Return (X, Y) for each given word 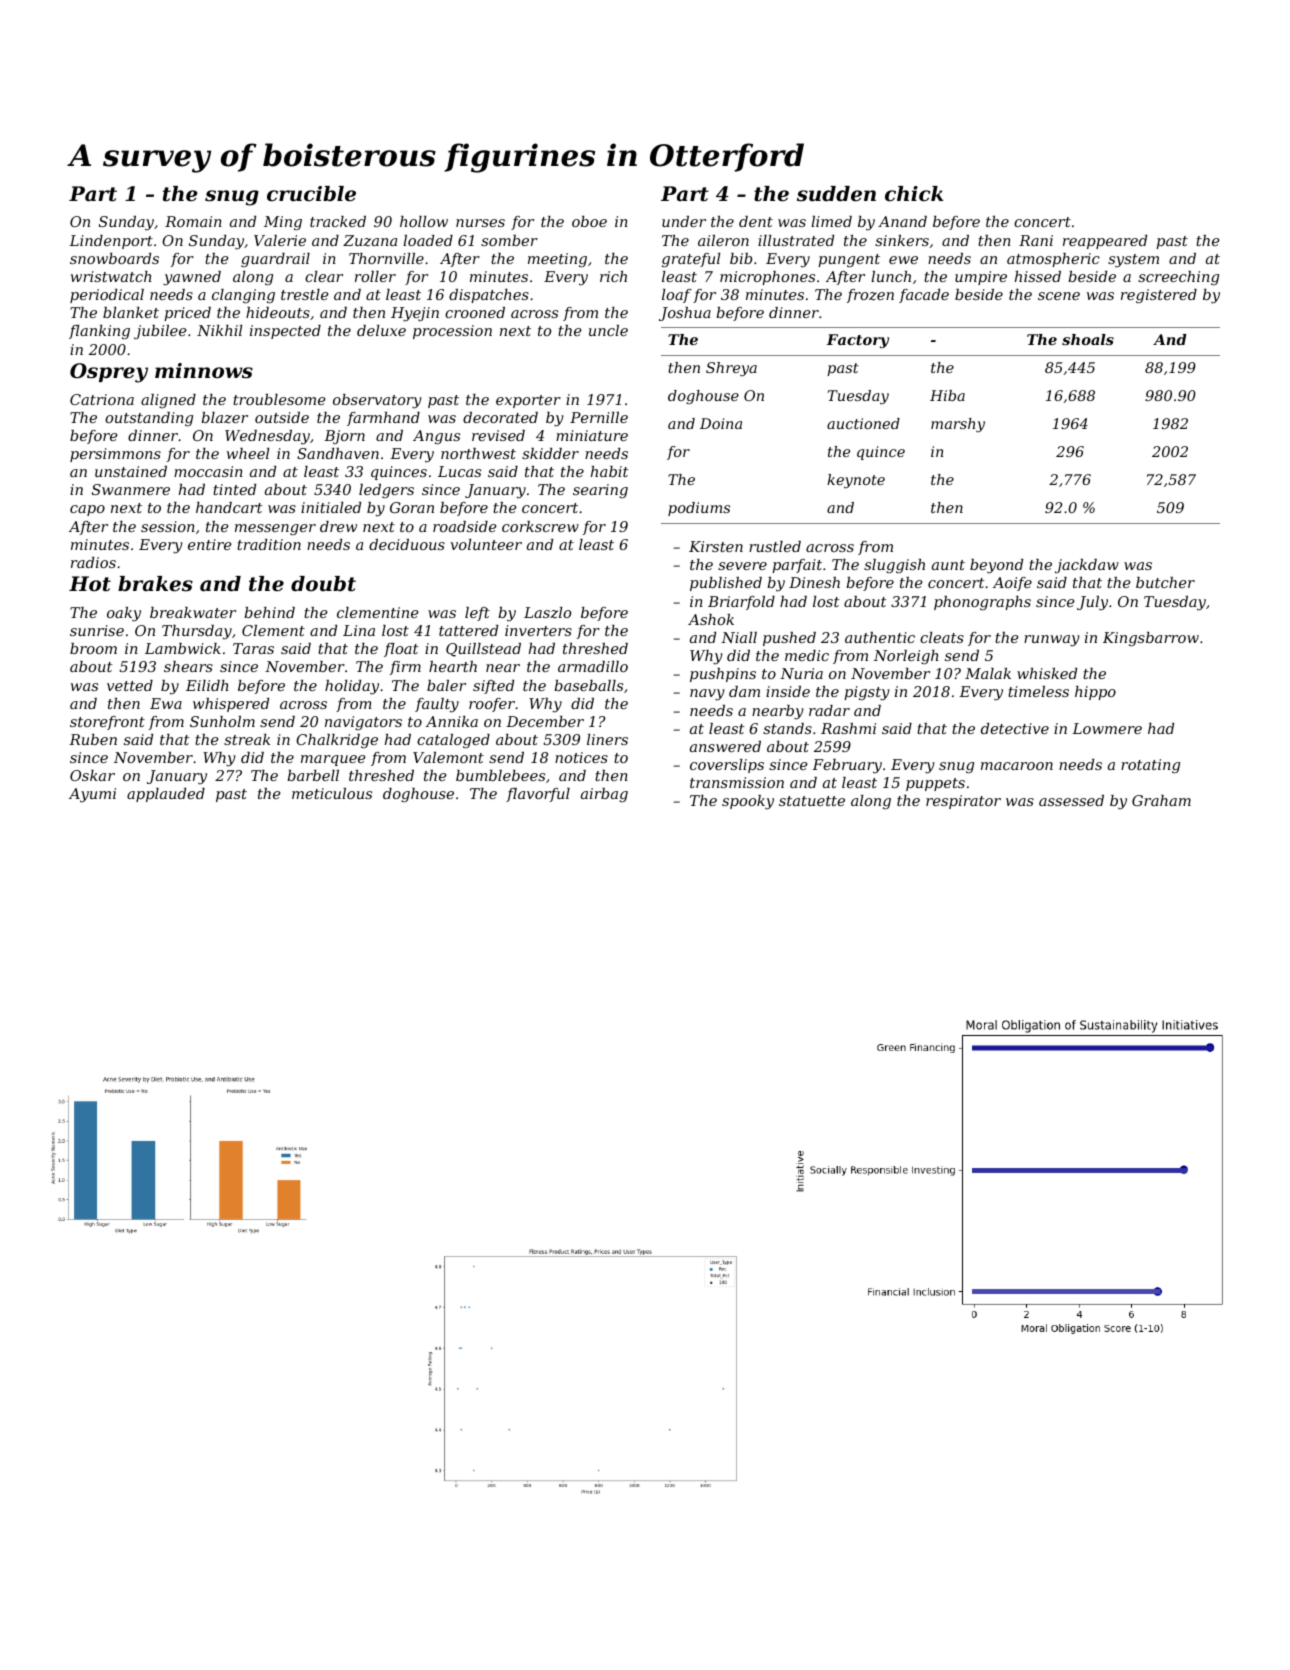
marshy (958, 425)
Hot (90, 584)
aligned (168, 401)
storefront (107, 723)
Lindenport (111, 242)
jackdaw (1087, 566)
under (684, 221)
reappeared (1105, 242)
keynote (856, 481)
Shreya (731, 369)
